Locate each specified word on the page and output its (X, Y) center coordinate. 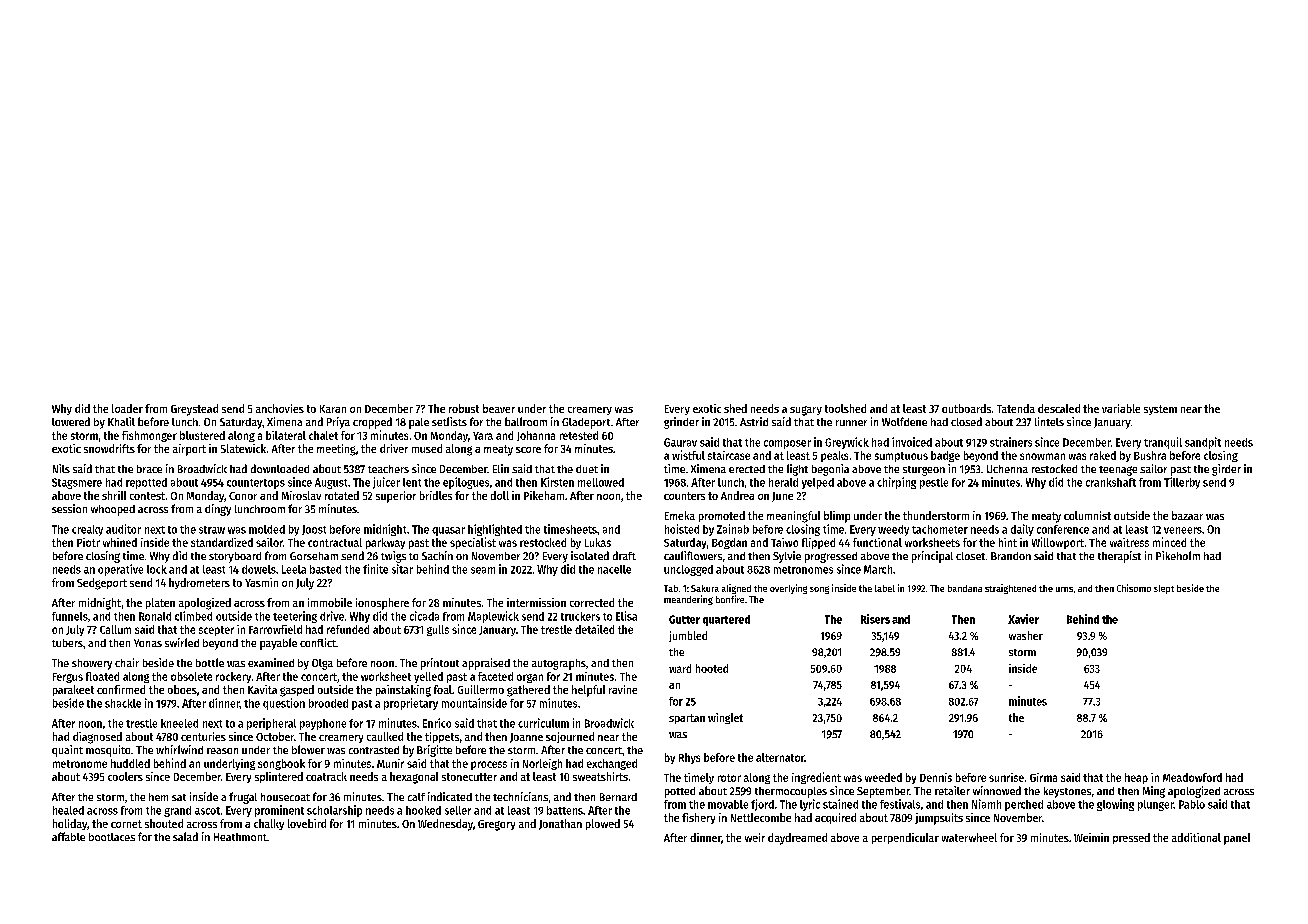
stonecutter (469, 777)
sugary (806, 411)
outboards (966, 408)
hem (158, 797)
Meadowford (1192, 777)
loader (127, 408)
